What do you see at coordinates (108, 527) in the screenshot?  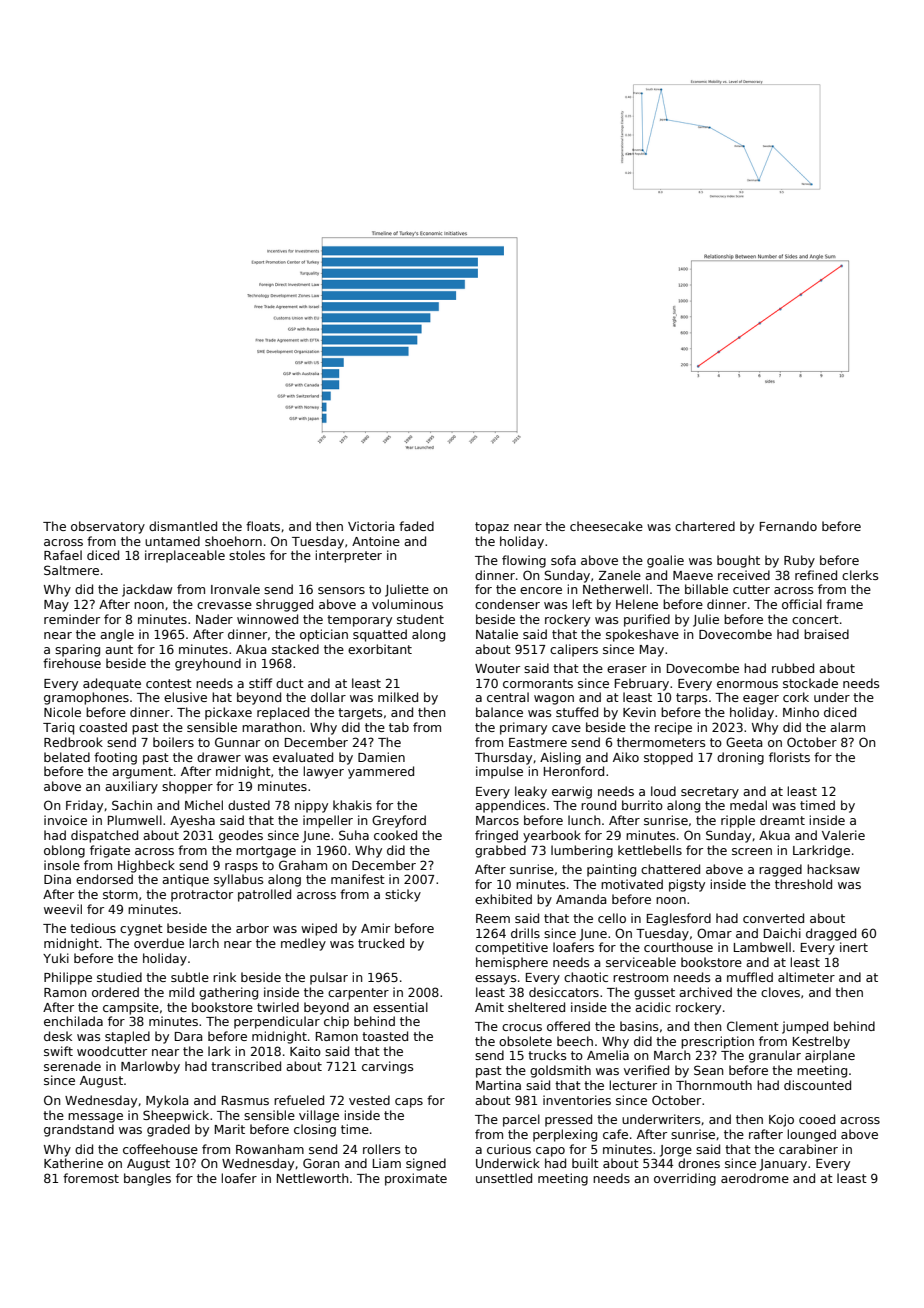 I see `observatory` at bounding box center [108, 527].
